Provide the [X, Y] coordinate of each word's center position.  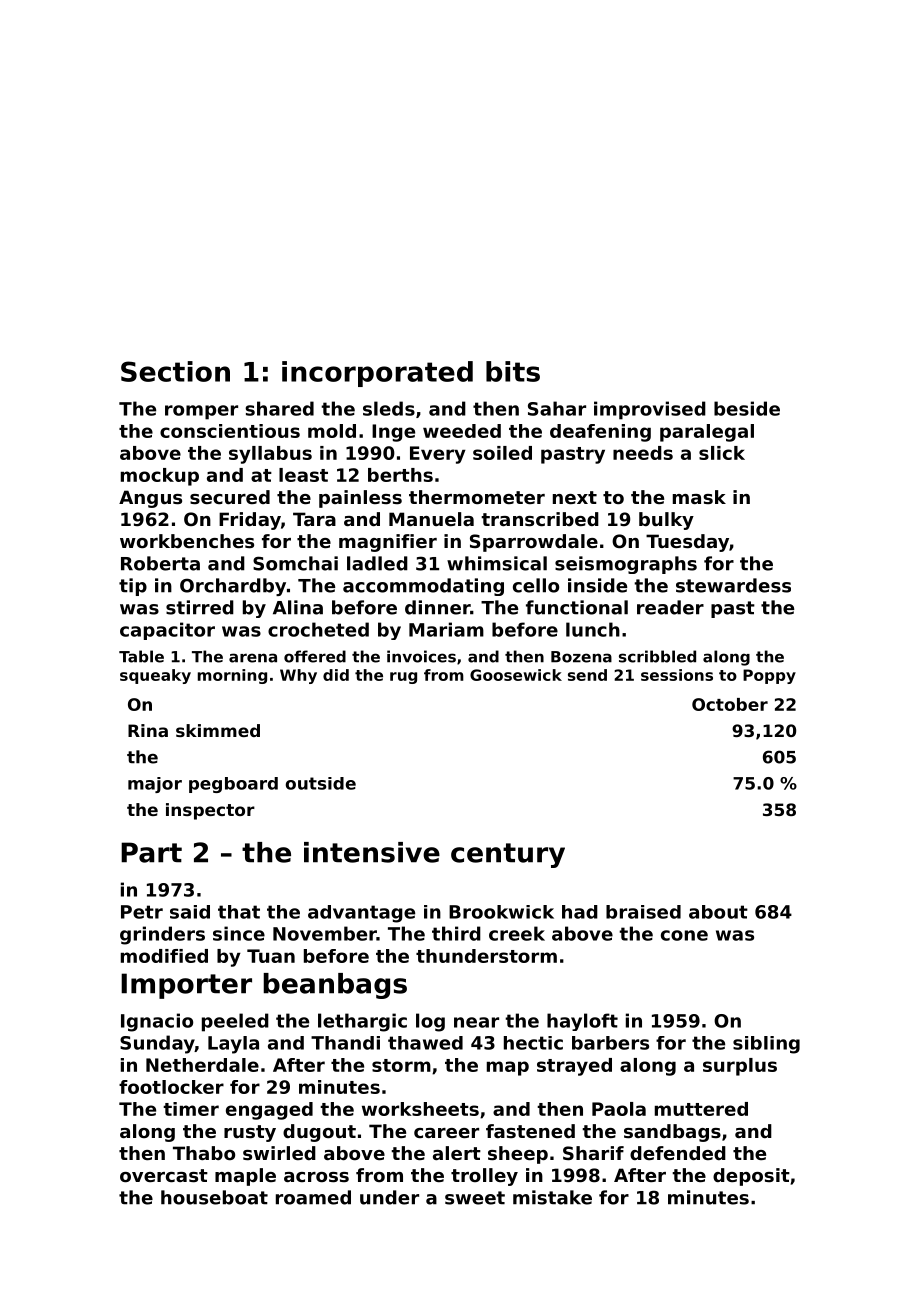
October [730, 704]
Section [175, 371]
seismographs [626, 565]
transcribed [540, 519]
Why [298, 676]
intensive [372, 852]
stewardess [733, 585]
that [239, 912]
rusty [250, 1133]
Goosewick [516, 675]
